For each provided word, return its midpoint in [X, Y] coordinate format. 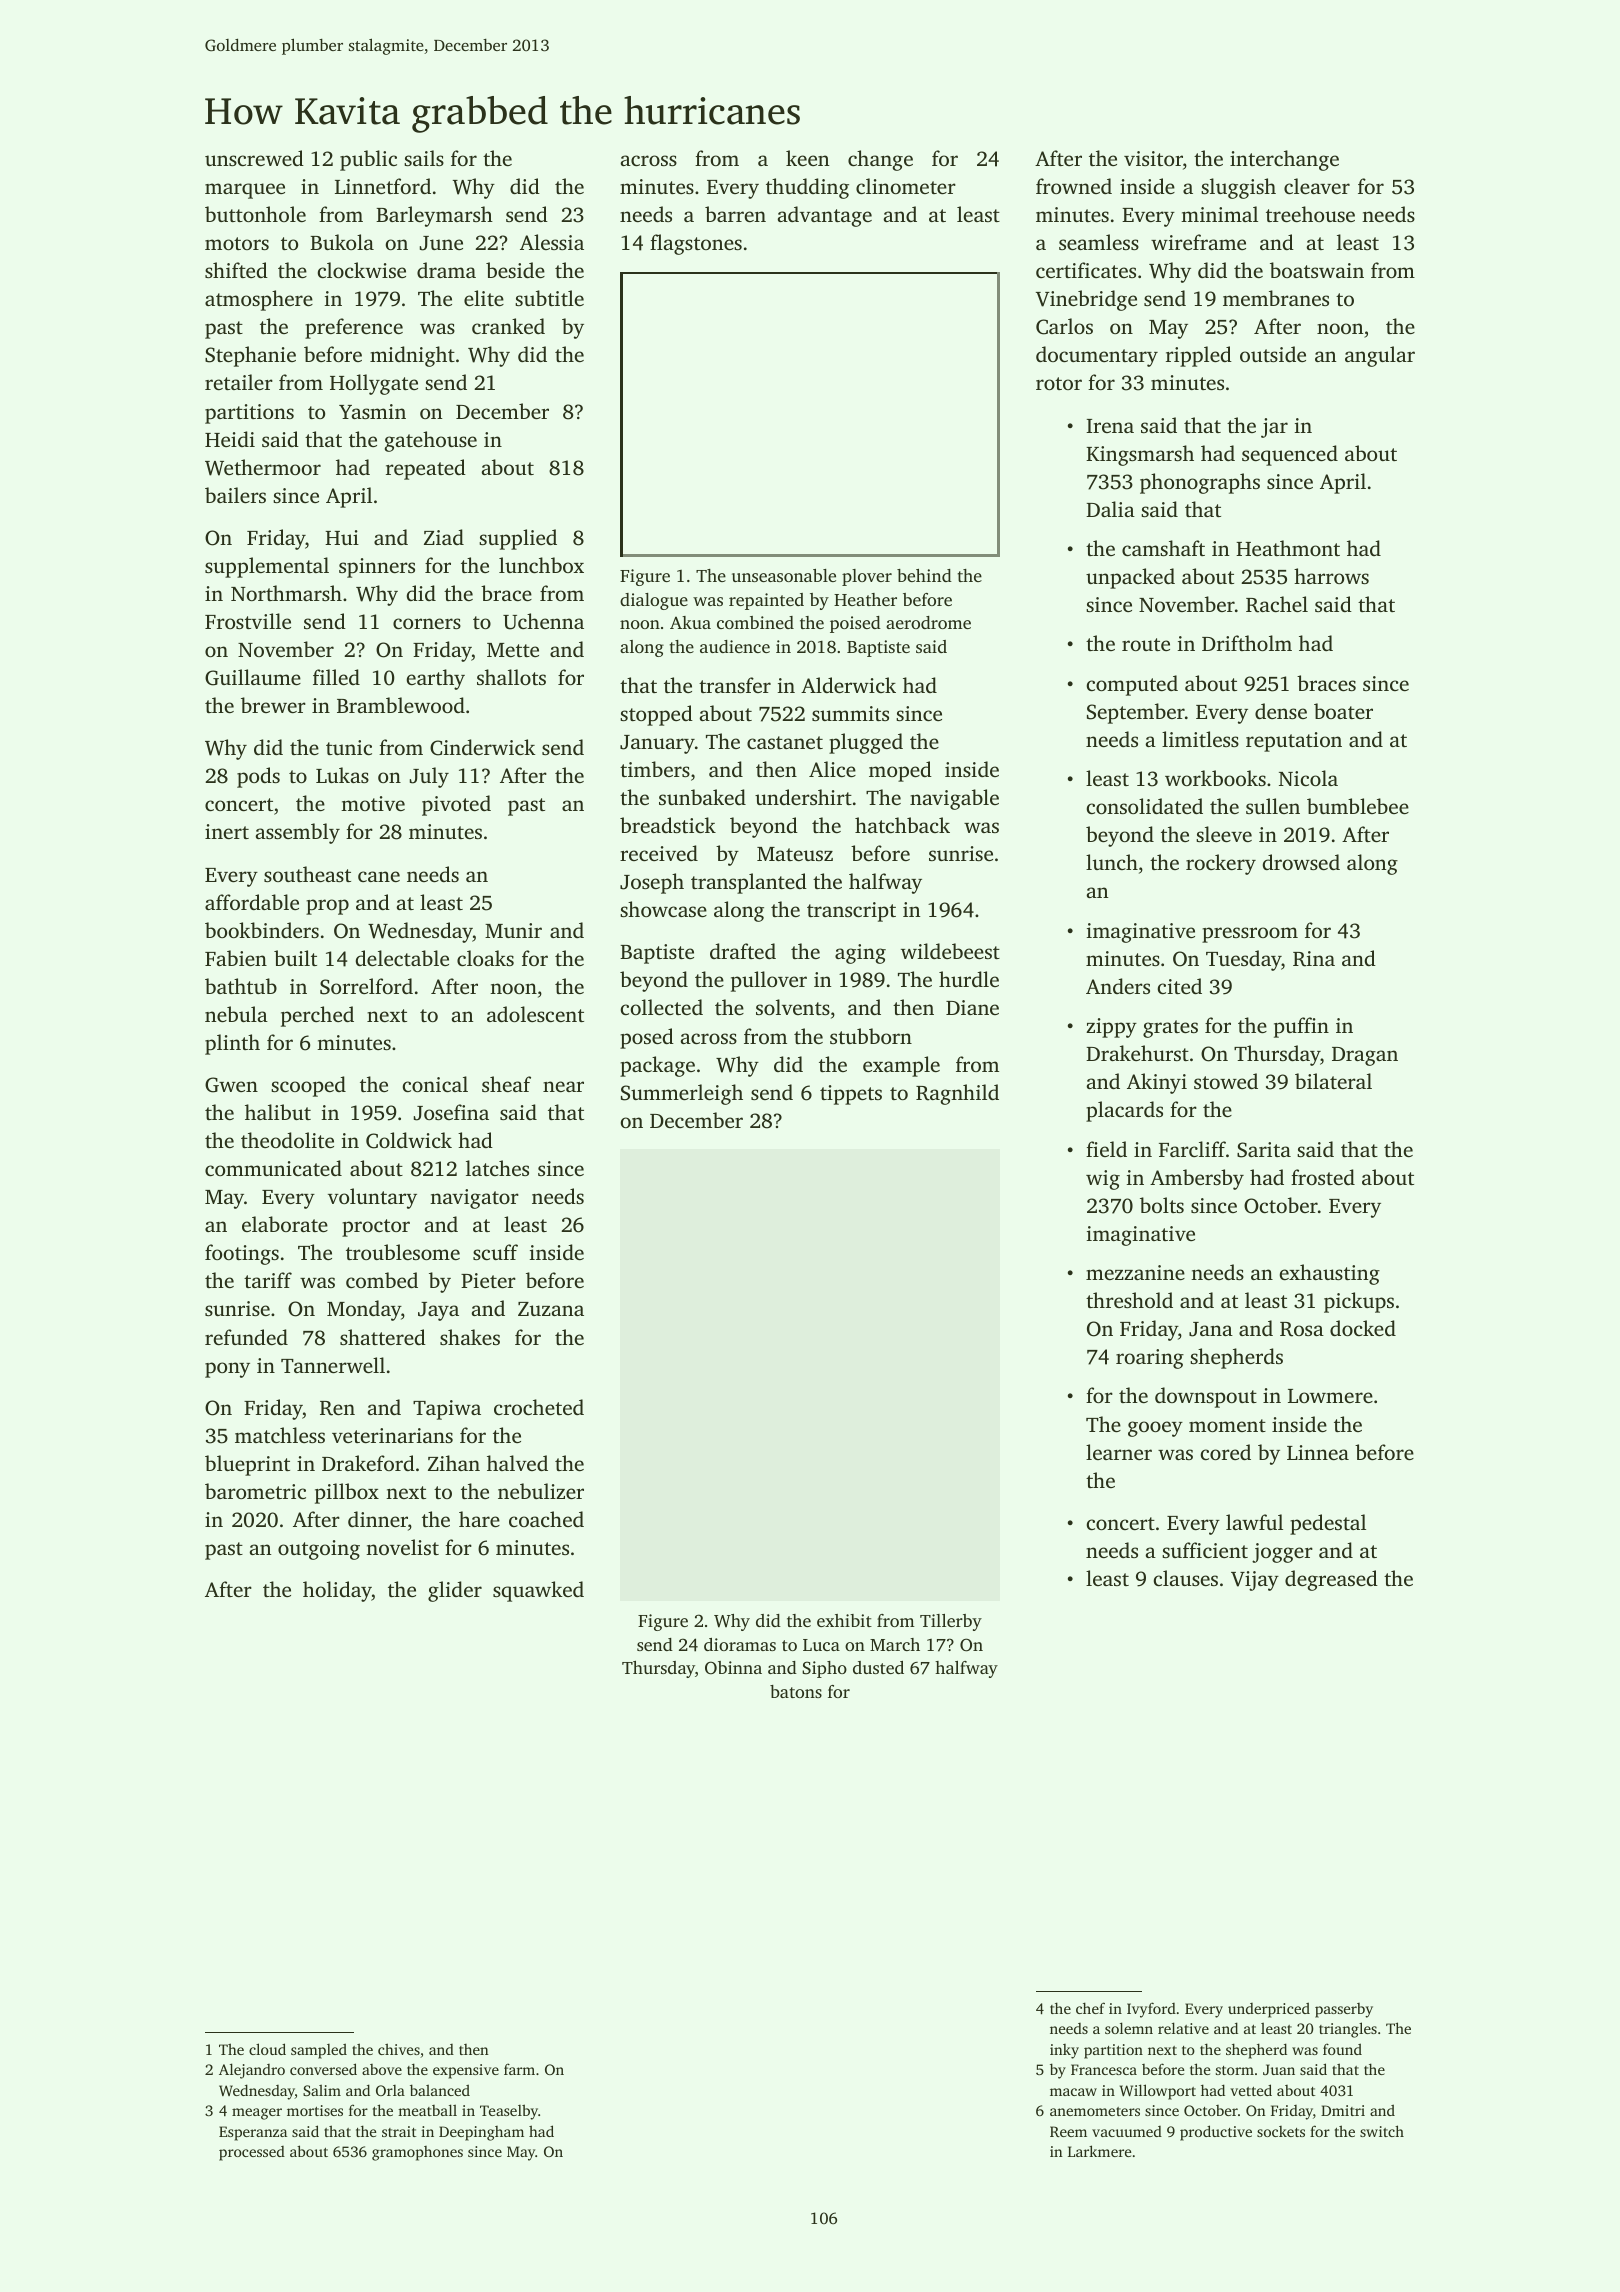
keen [807, 158]
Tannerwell [333, 1365]
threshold [1129, 1300]
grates [1170, 1029]
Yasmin [372, 411]
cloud [267, 2049]
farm [519, 2069]
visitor [1153, 158]
